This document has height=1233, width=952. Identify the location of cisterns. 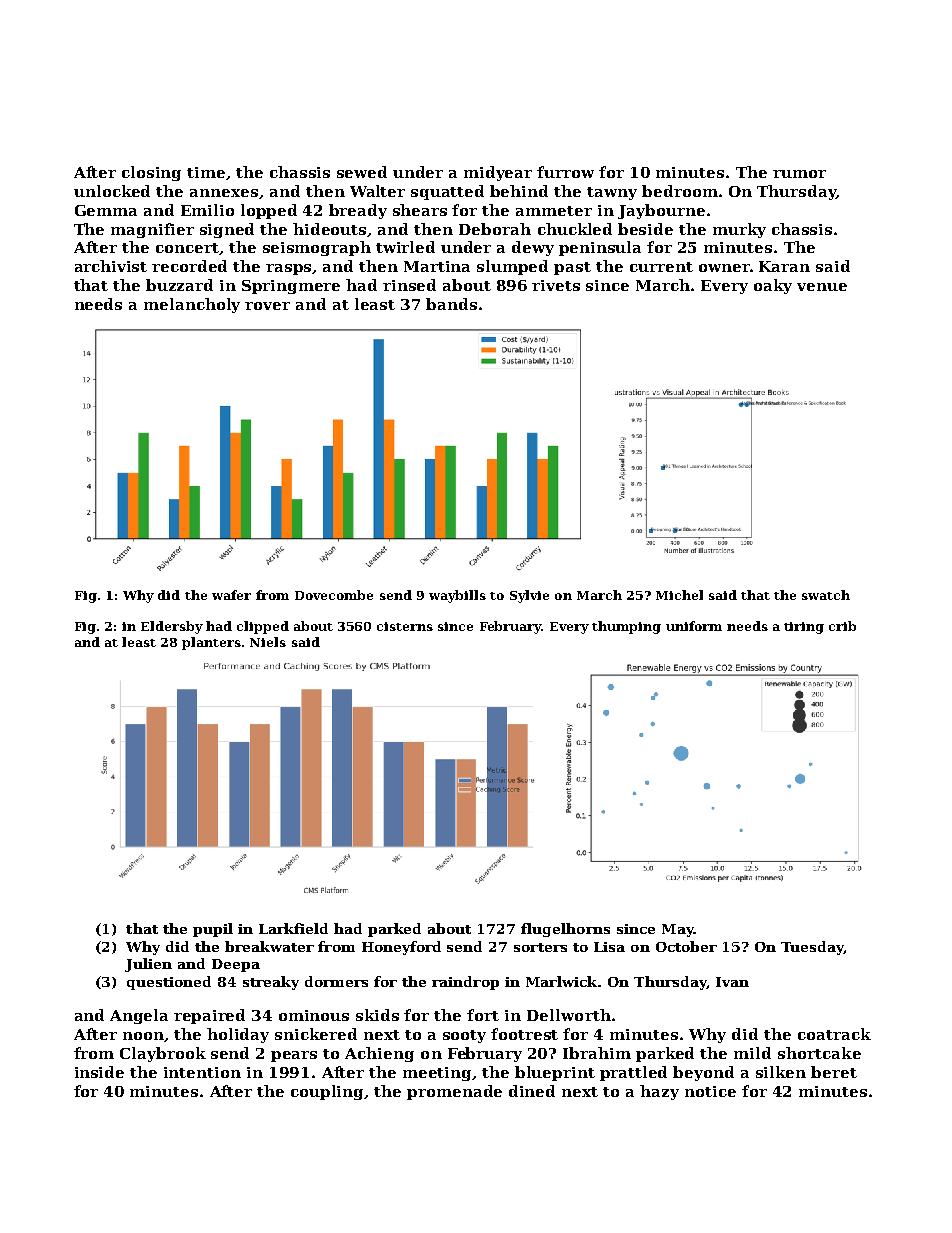
(405, 626).
